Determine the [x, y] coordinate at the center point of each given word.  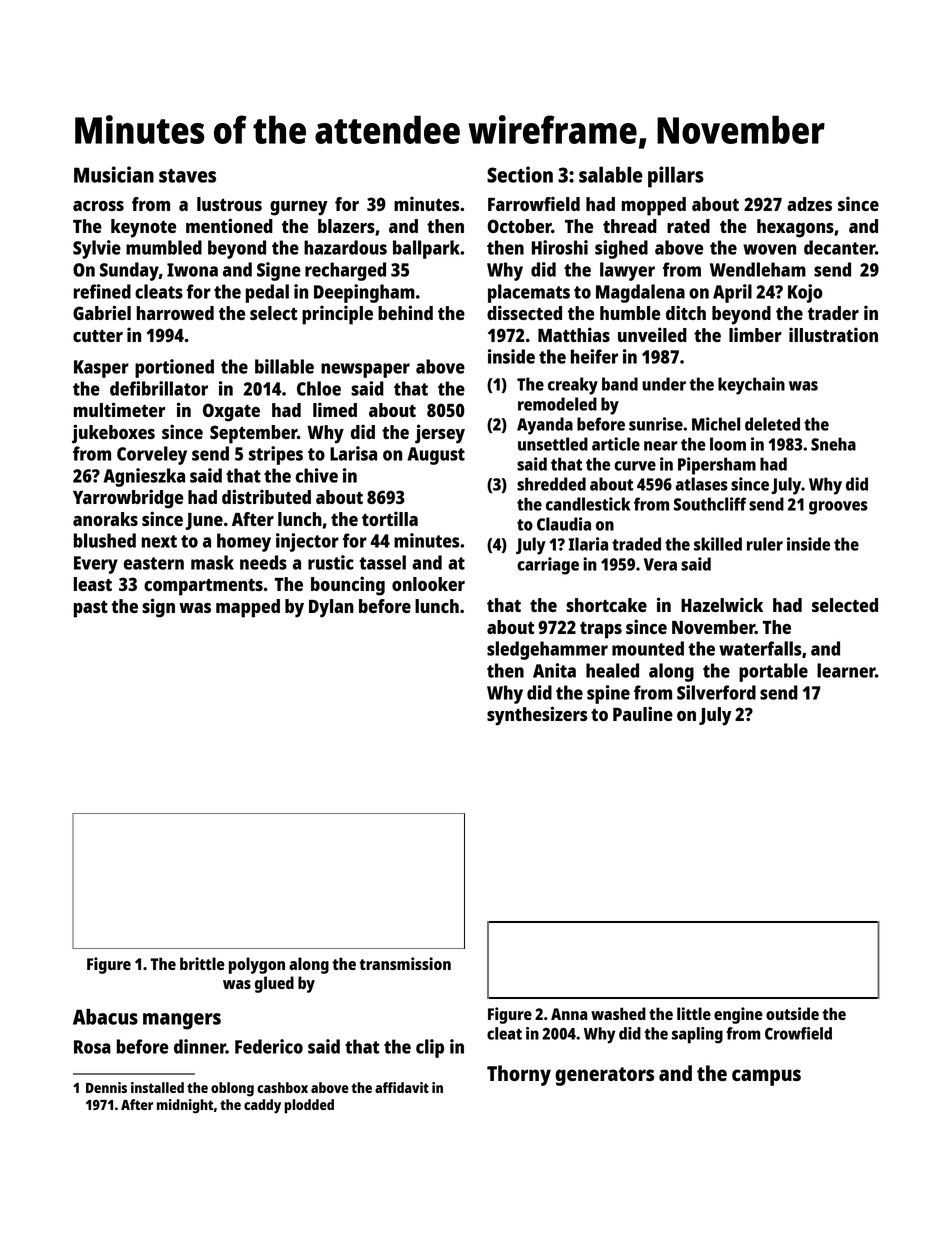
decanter [839, 247]
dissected [524, 312]
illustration [833, 334]
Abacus [105, 1017]
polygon [257, 965]
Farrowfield [534, 203]
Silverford [716, 692]
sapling [697, 1035]
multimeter [119, 409]
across [98, 206]
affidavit [402, 1087]
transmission [405, 963]
